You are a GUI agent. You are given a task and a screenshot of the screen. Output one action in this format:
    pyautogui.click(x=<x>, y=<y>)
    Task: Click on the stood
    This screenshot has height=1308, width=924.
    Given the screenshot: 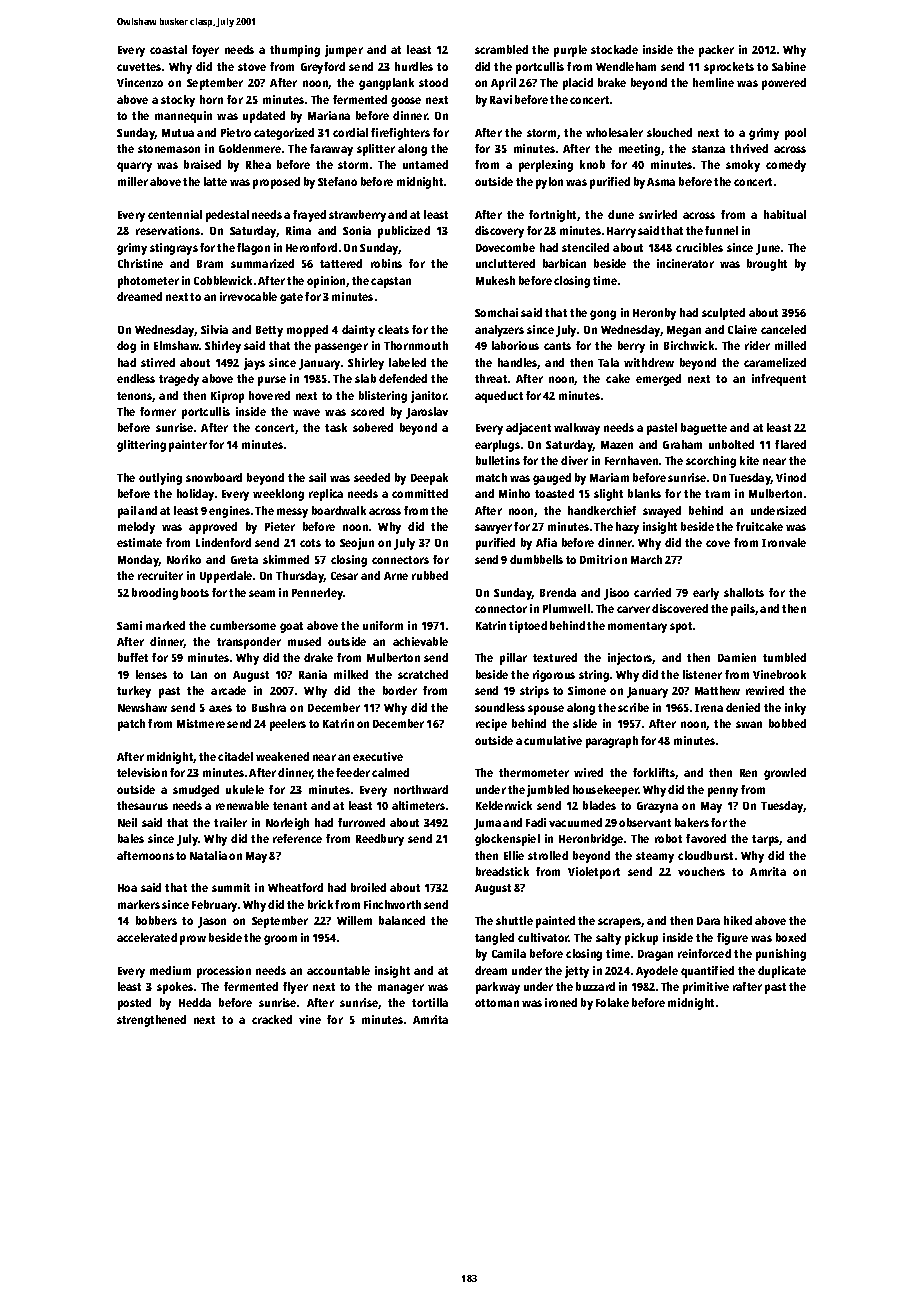 What is the action you would take?
    pyautogui.click(x=433, y=82)
